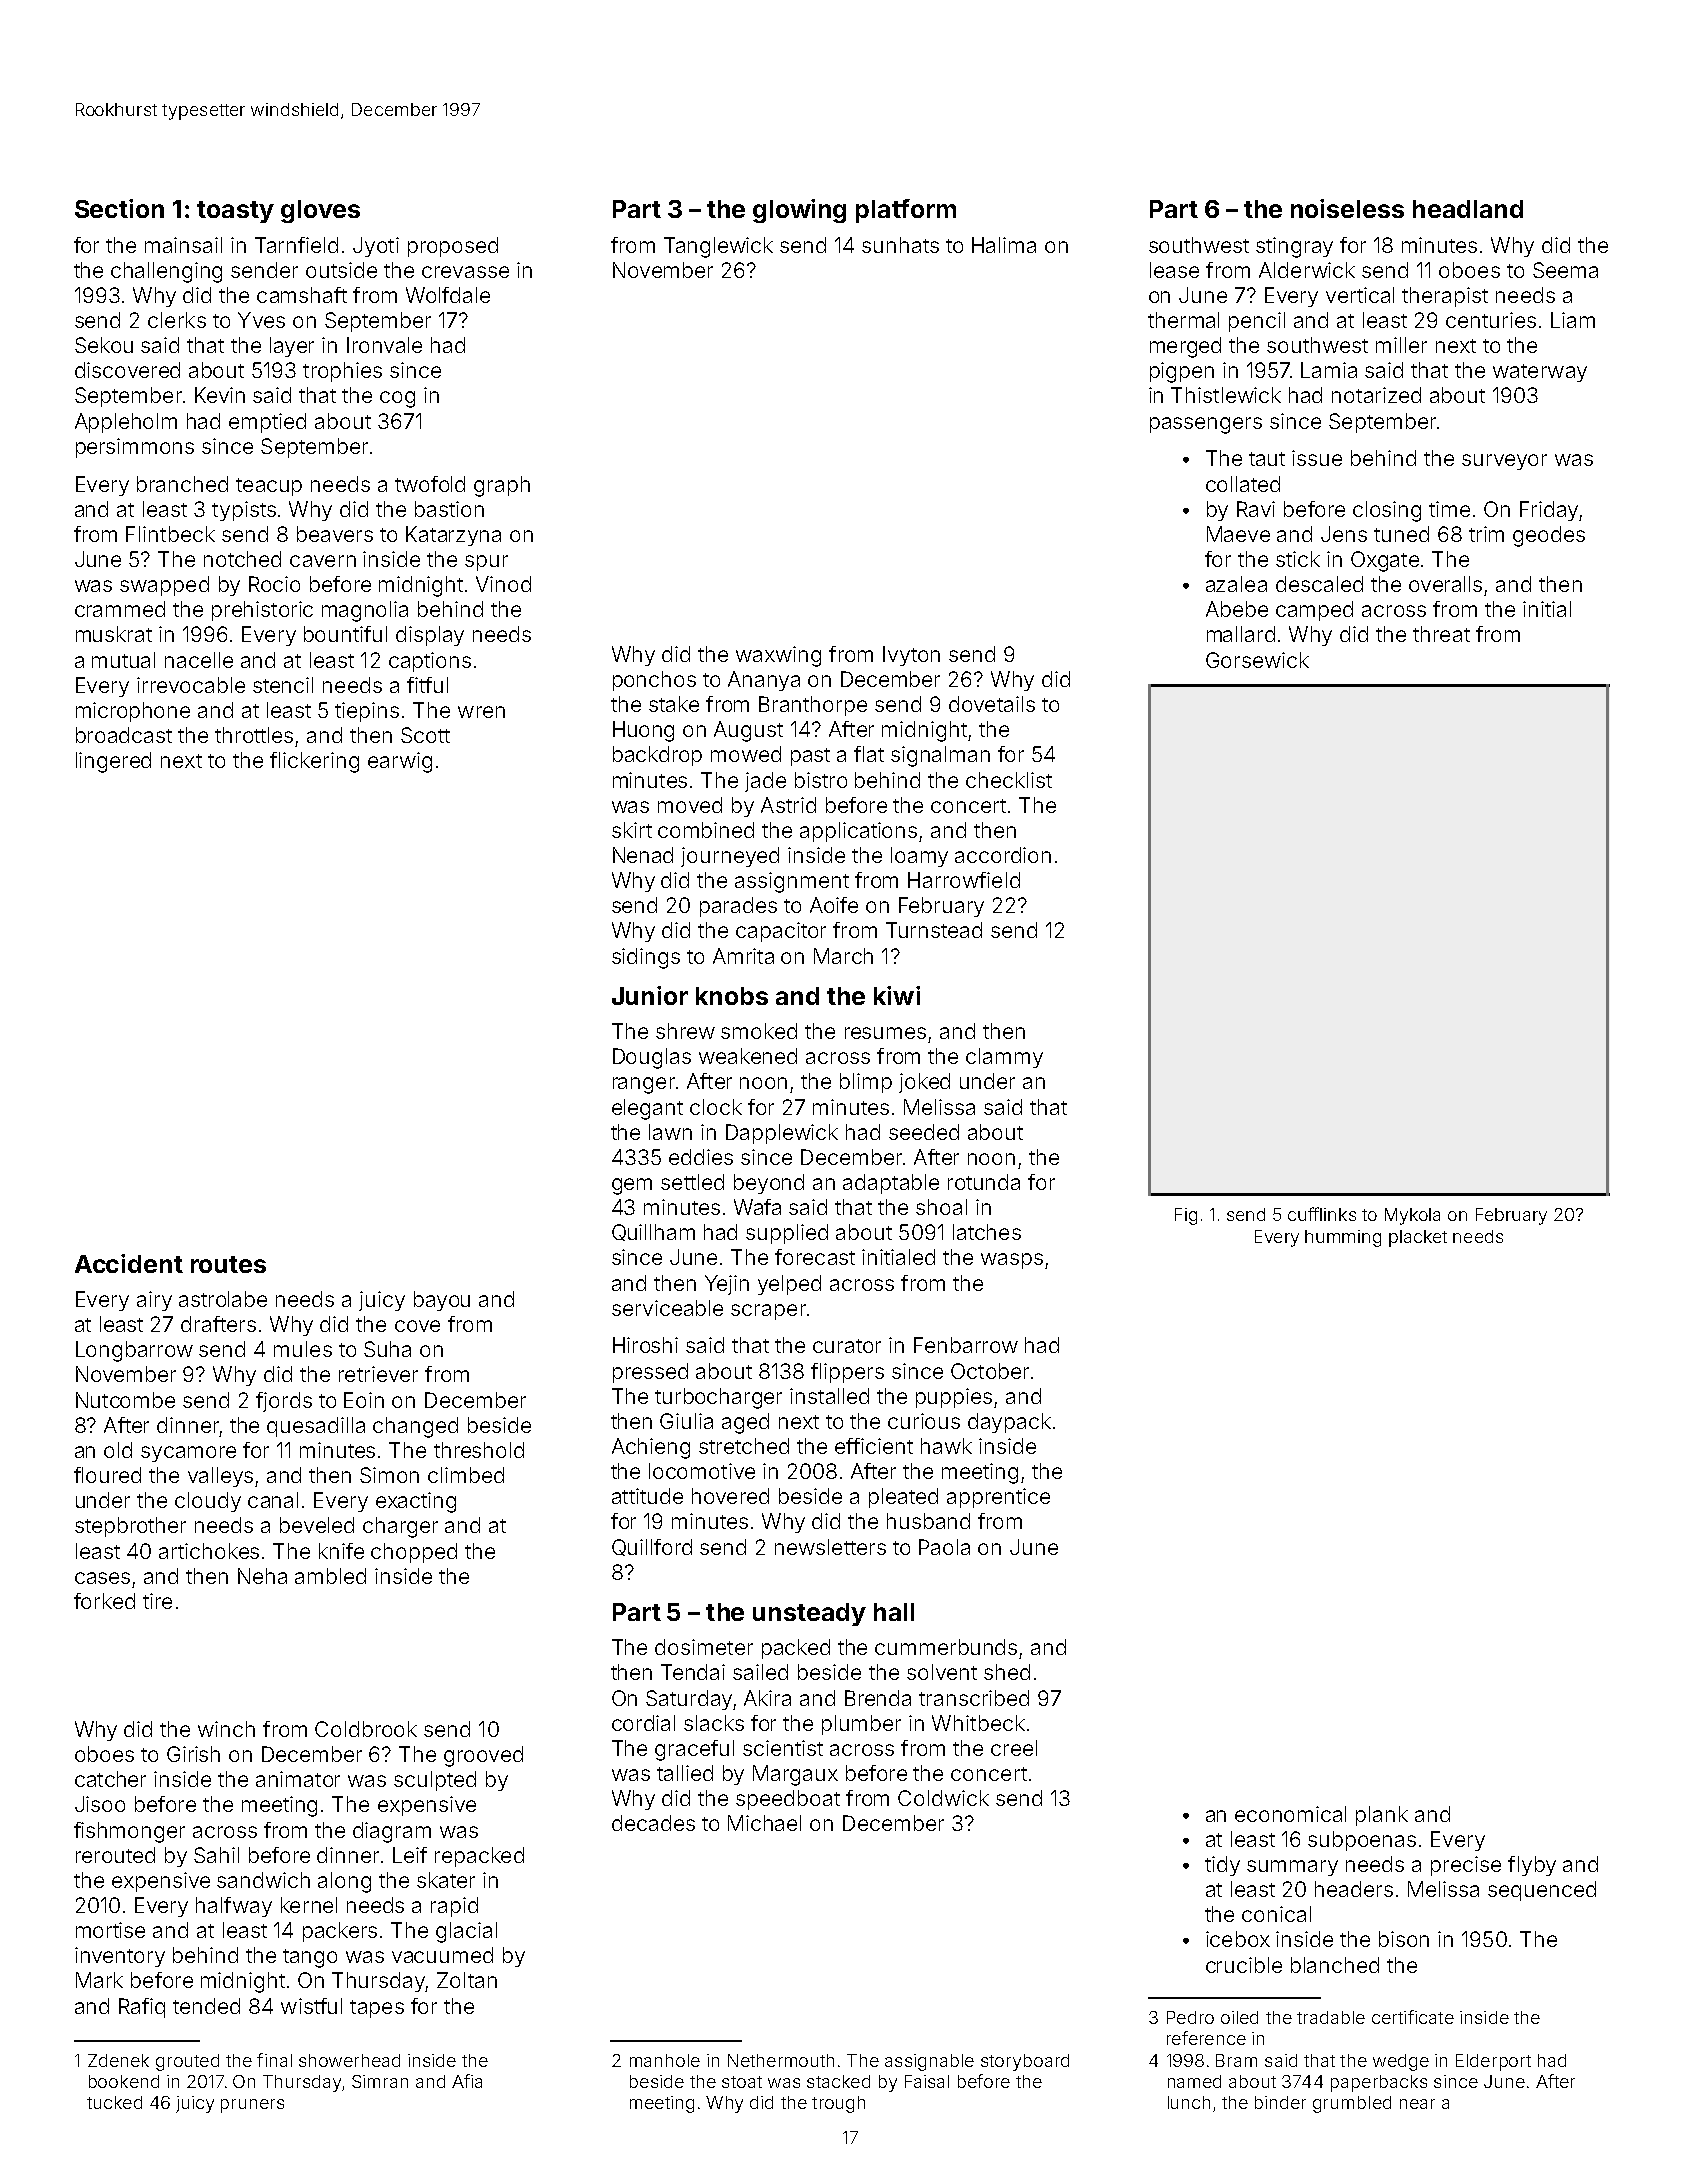 The height and width of the screenshot is (2178, 1683). What do you see at coordinates (685, 1773) in the screenshot?
I see `tallied` at bounding box center [685, 1773].
